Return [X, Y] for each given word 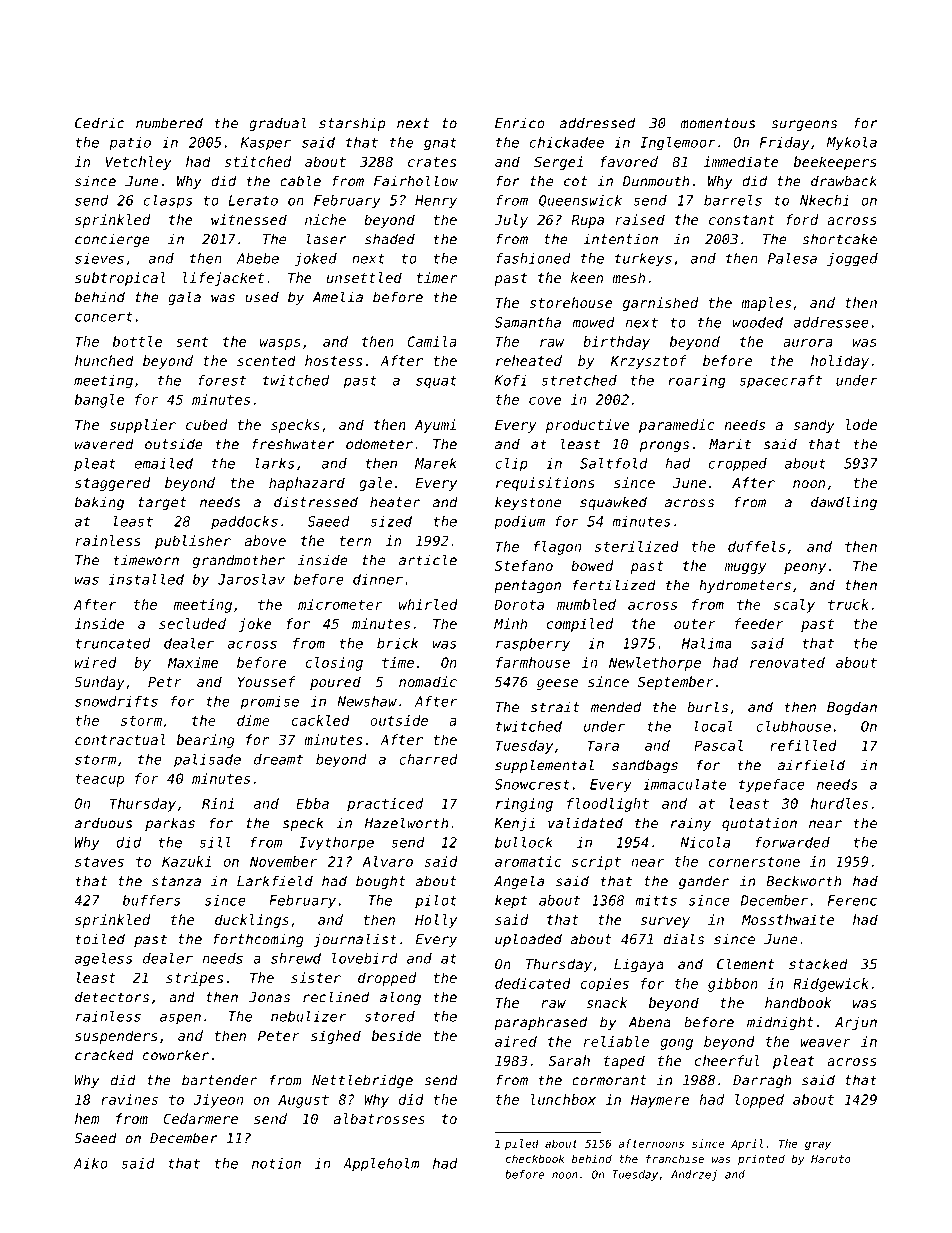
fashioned [533, 258]
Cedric [99, 123]
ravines [129, 1099]
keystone [528, 503]
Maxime [193, 662]
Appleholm [381, 1165]
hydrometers [745, 586]
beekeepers [835, 163]
